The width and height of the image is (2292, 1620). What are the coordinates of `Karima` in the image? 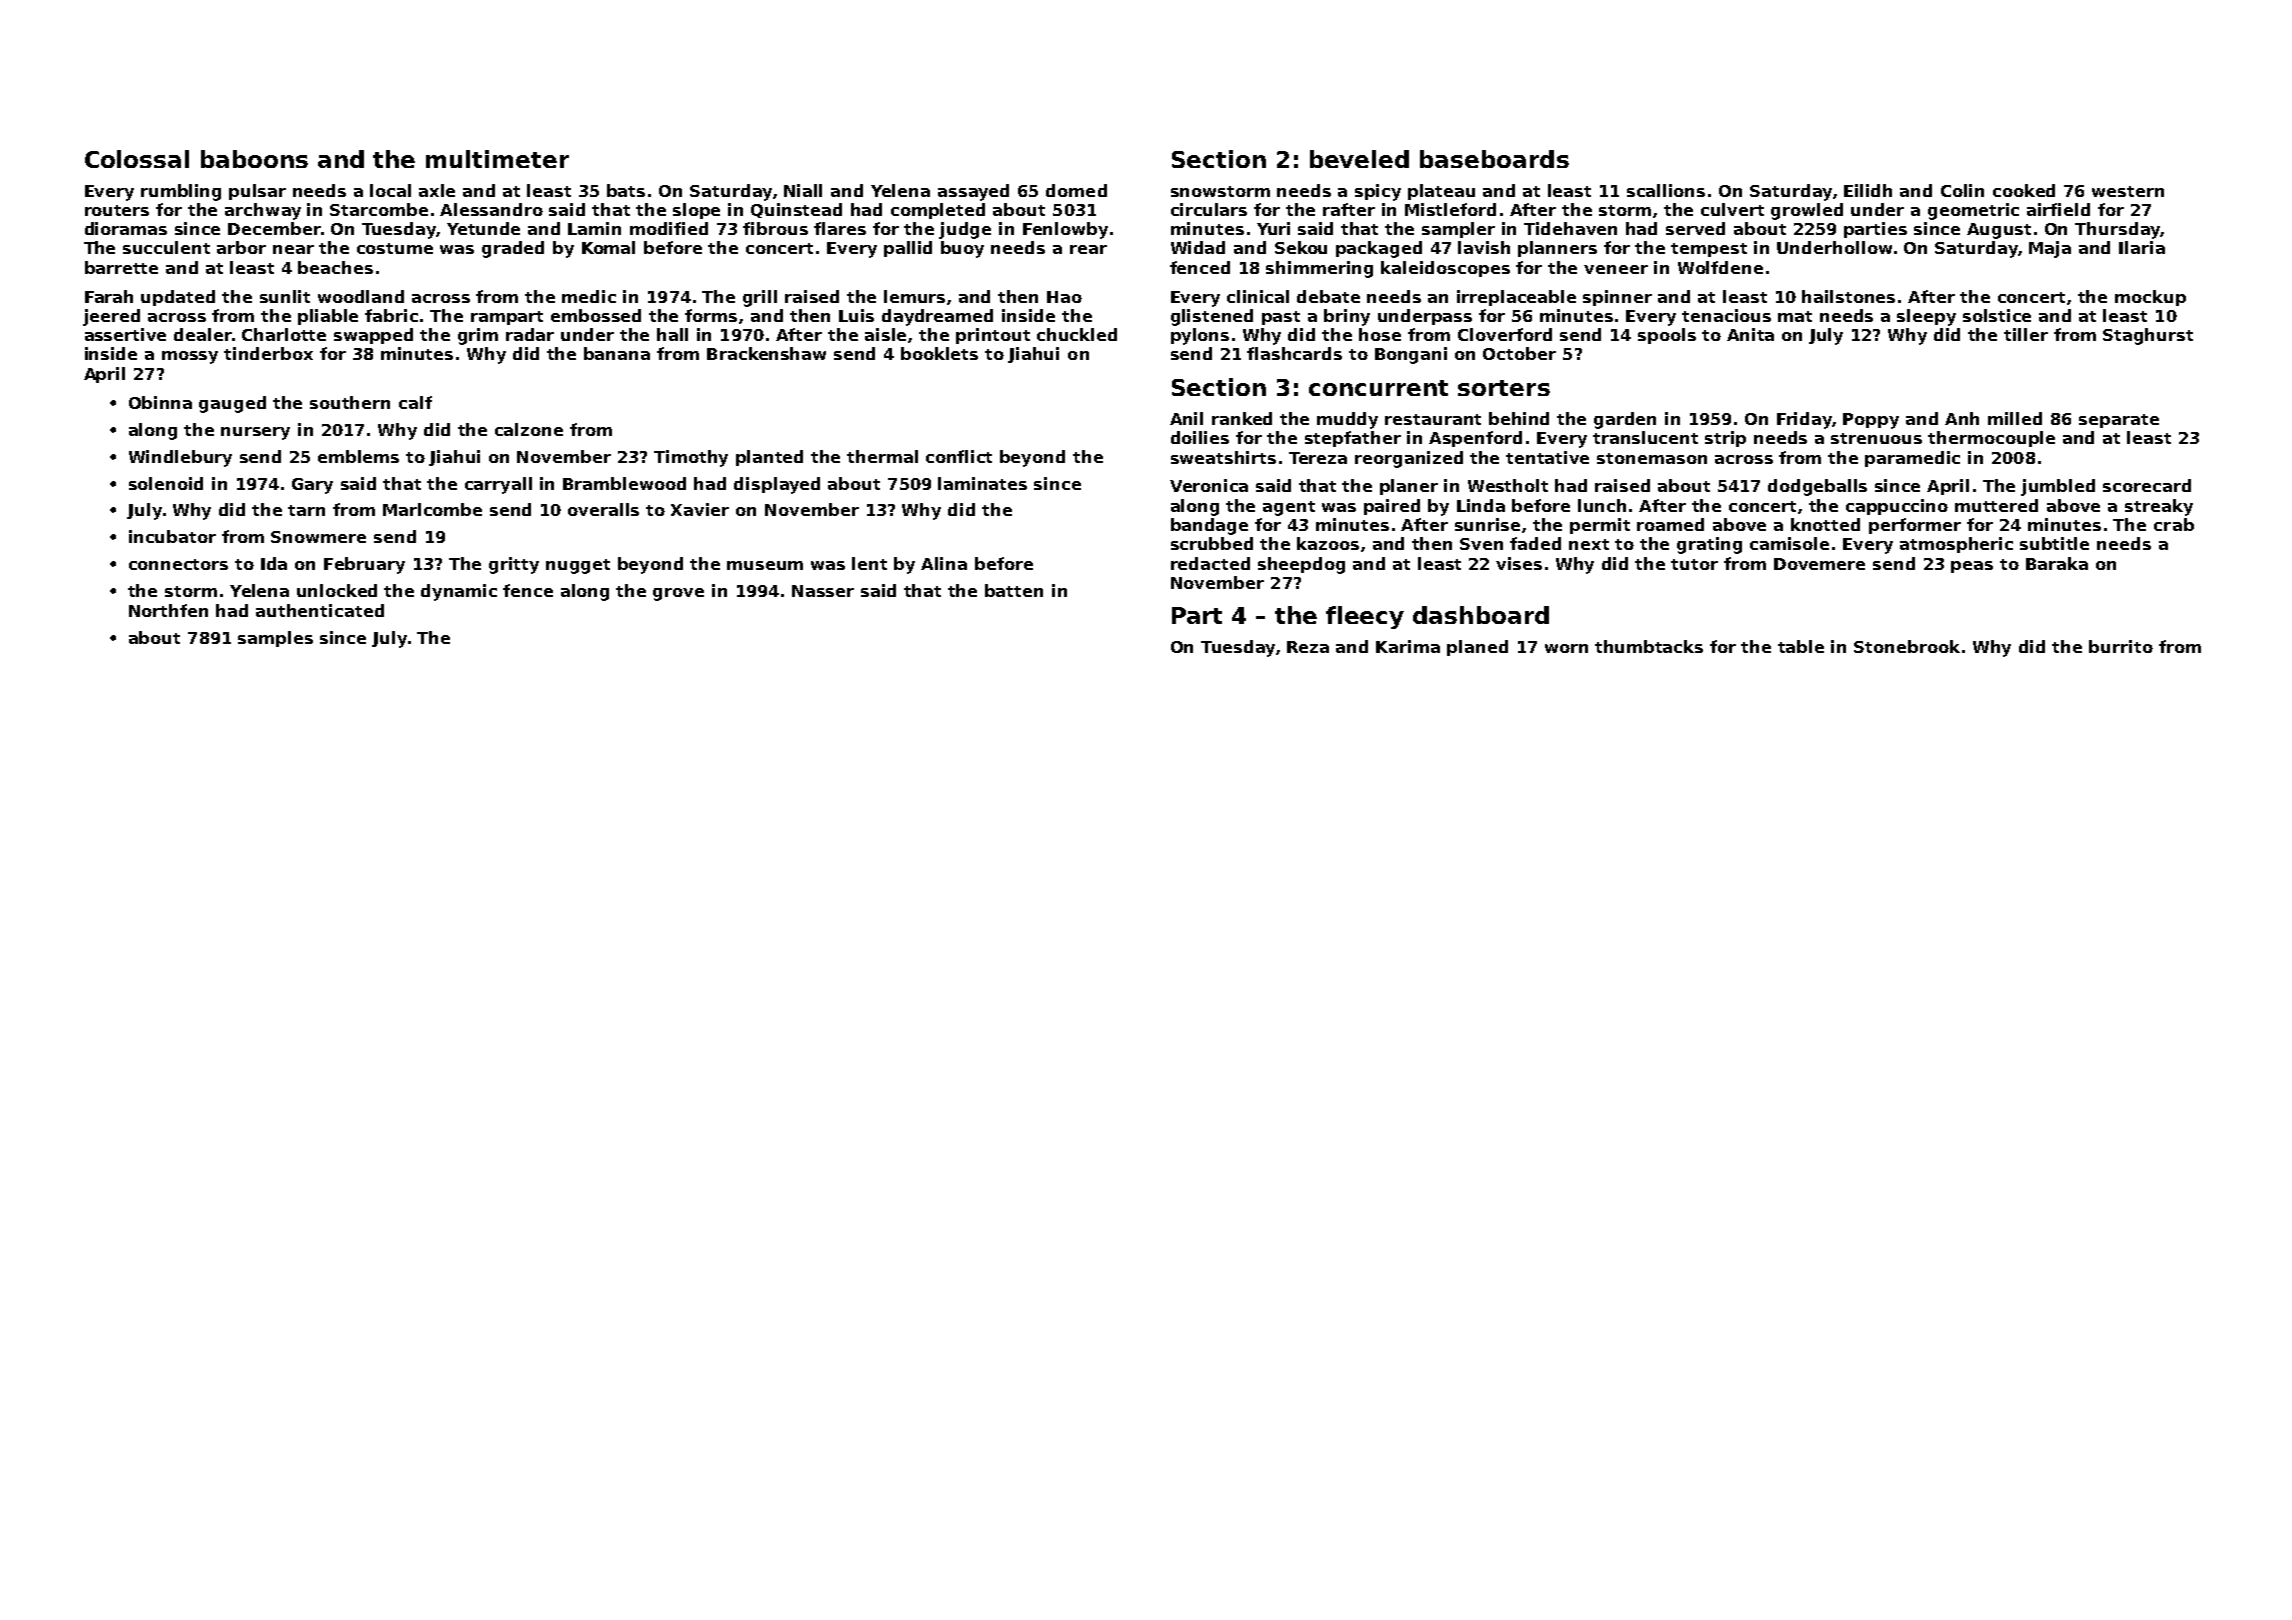 It's located at (1408, 646).
